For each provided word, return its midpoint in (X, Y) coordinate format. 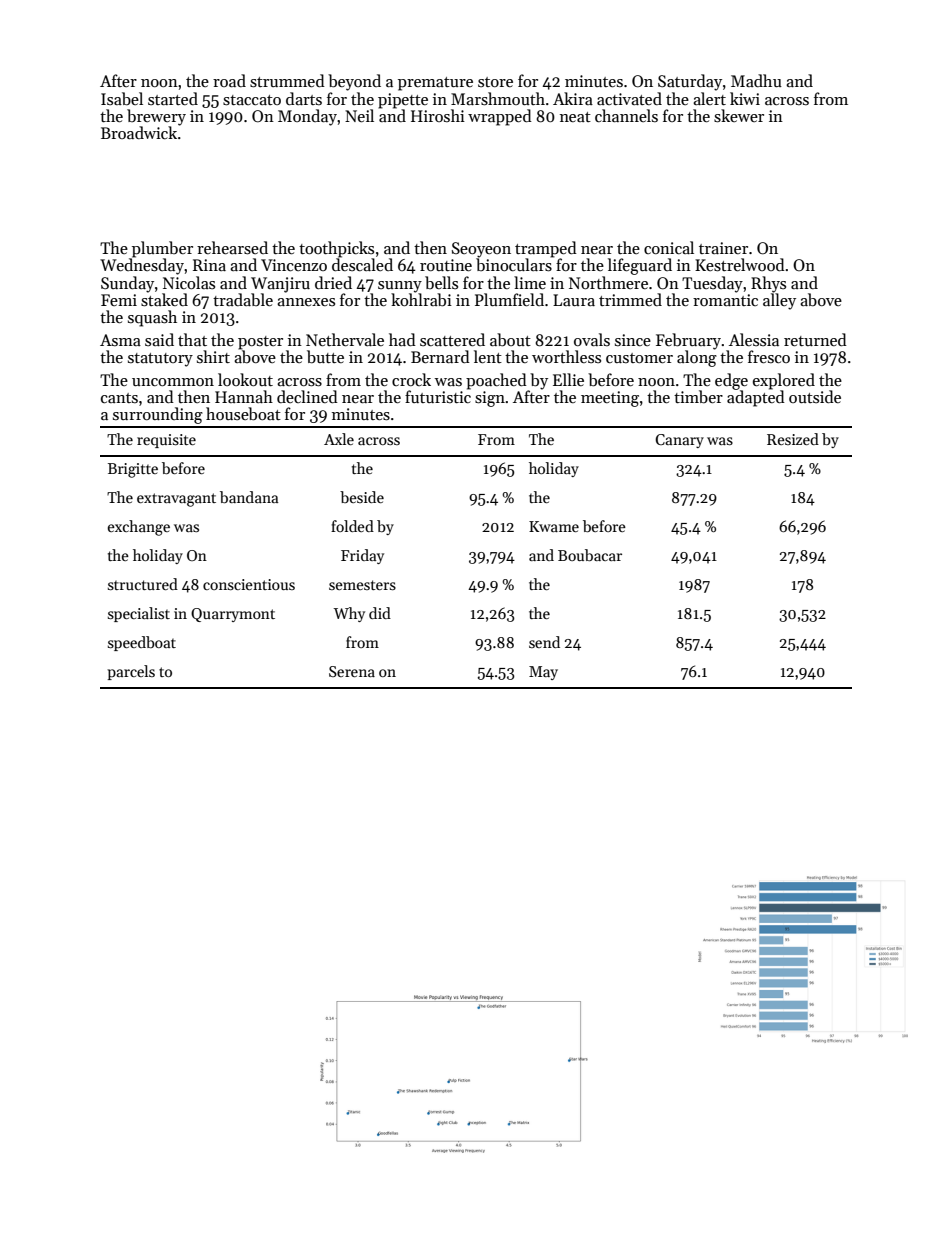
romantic (725, 300)
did (380, 613)
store (495, 82)
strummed (287, 81)
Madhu (756, 80)
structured (143, 584)
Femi (119, 300)
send (544, 642)
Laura (574, 300)
